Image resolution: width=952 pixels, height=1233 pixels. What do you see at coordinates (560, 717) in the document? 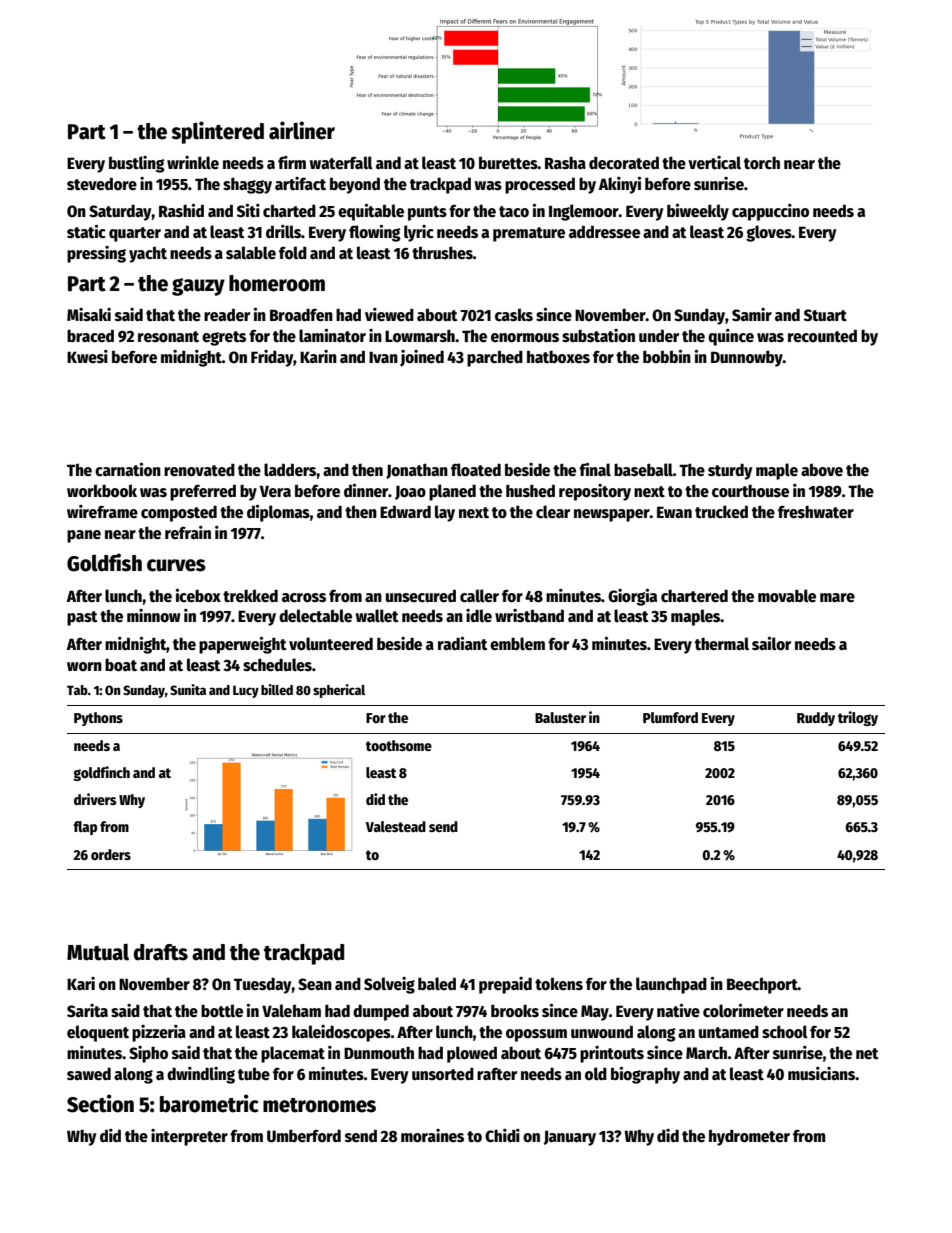
I see `Baluster` at bounding box center [560, 717].
